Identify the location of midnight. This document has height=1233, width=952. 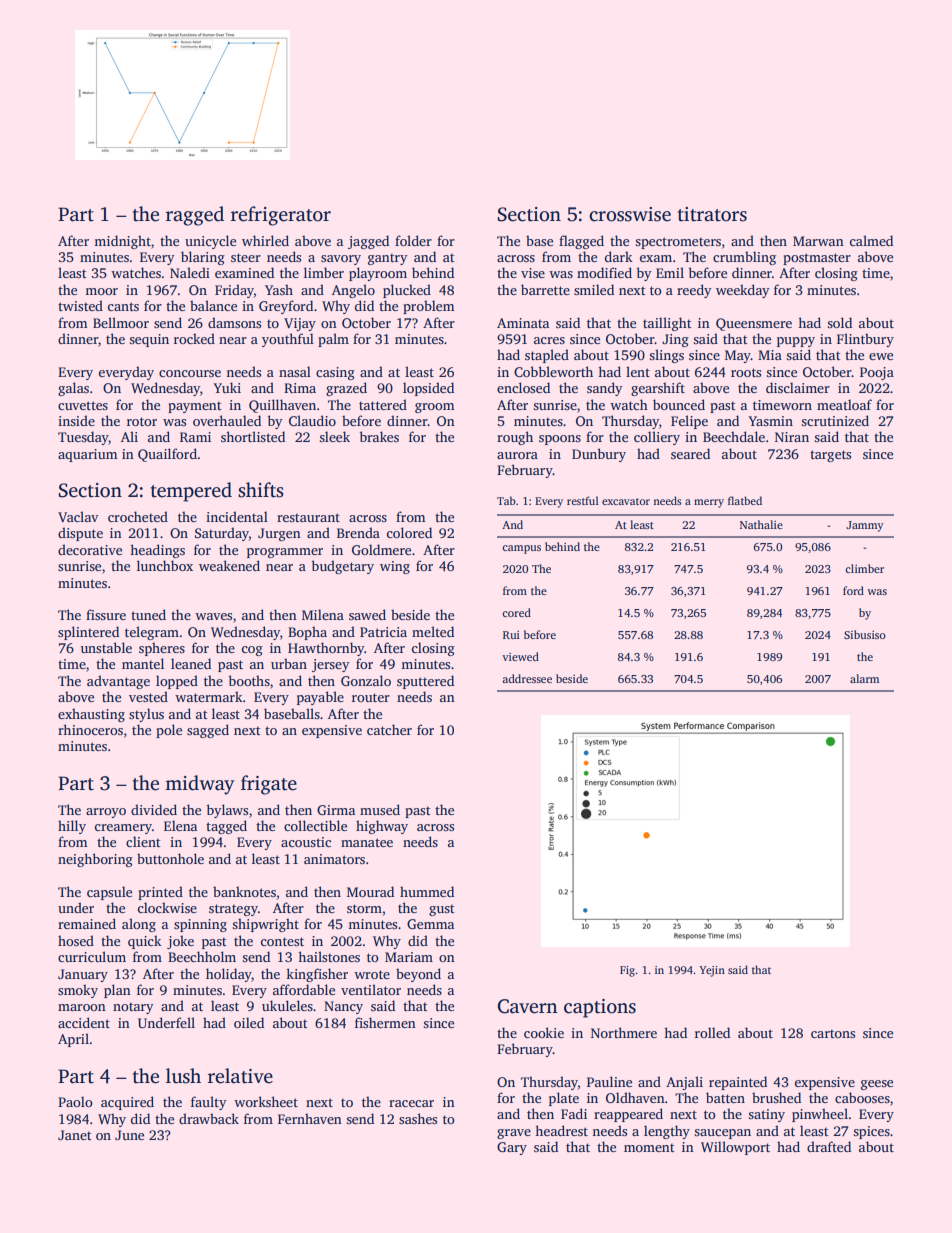
(123, 242).
